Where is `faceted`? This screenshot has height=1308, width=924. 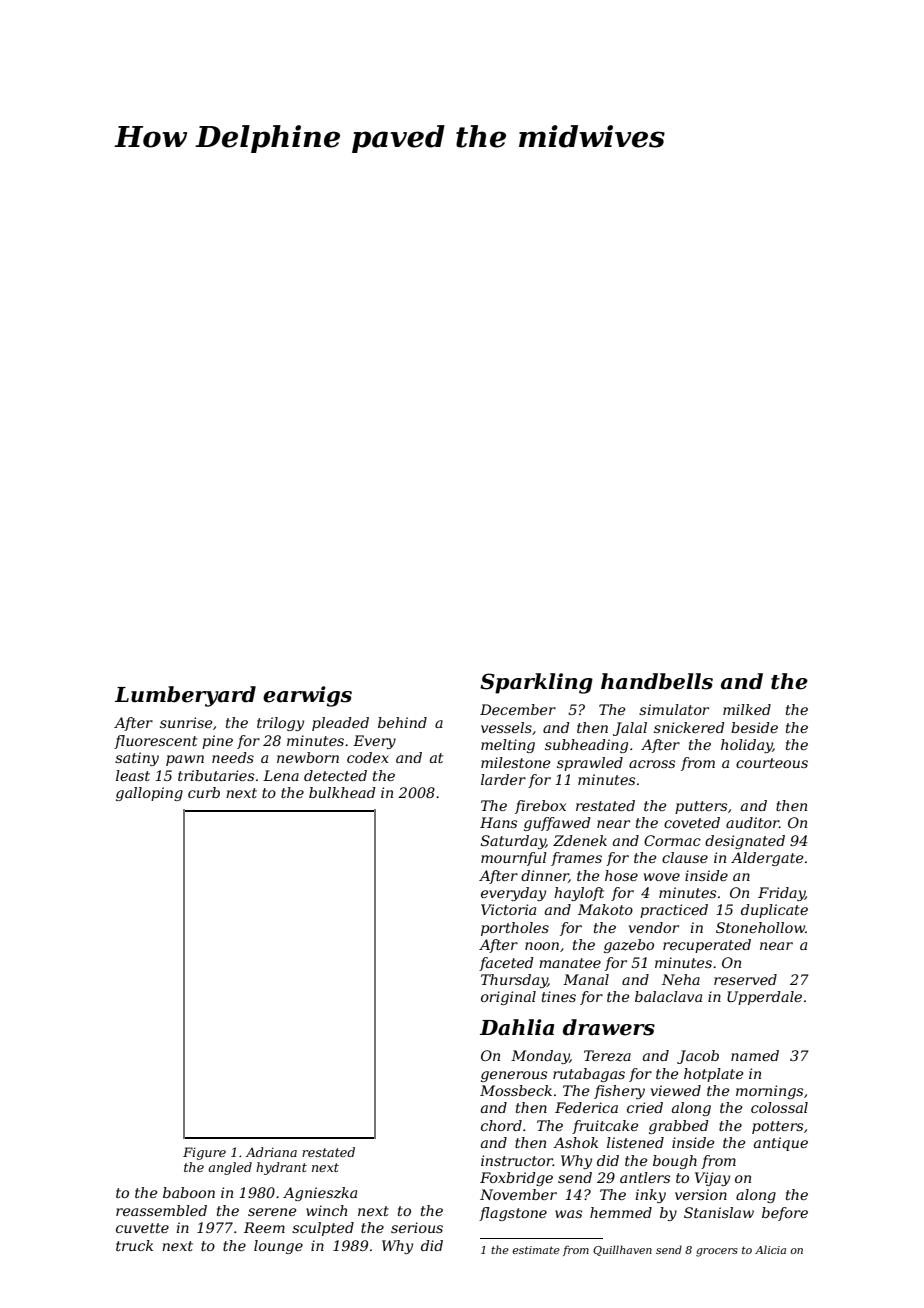
faceted is located at coordinates (506, 964).
